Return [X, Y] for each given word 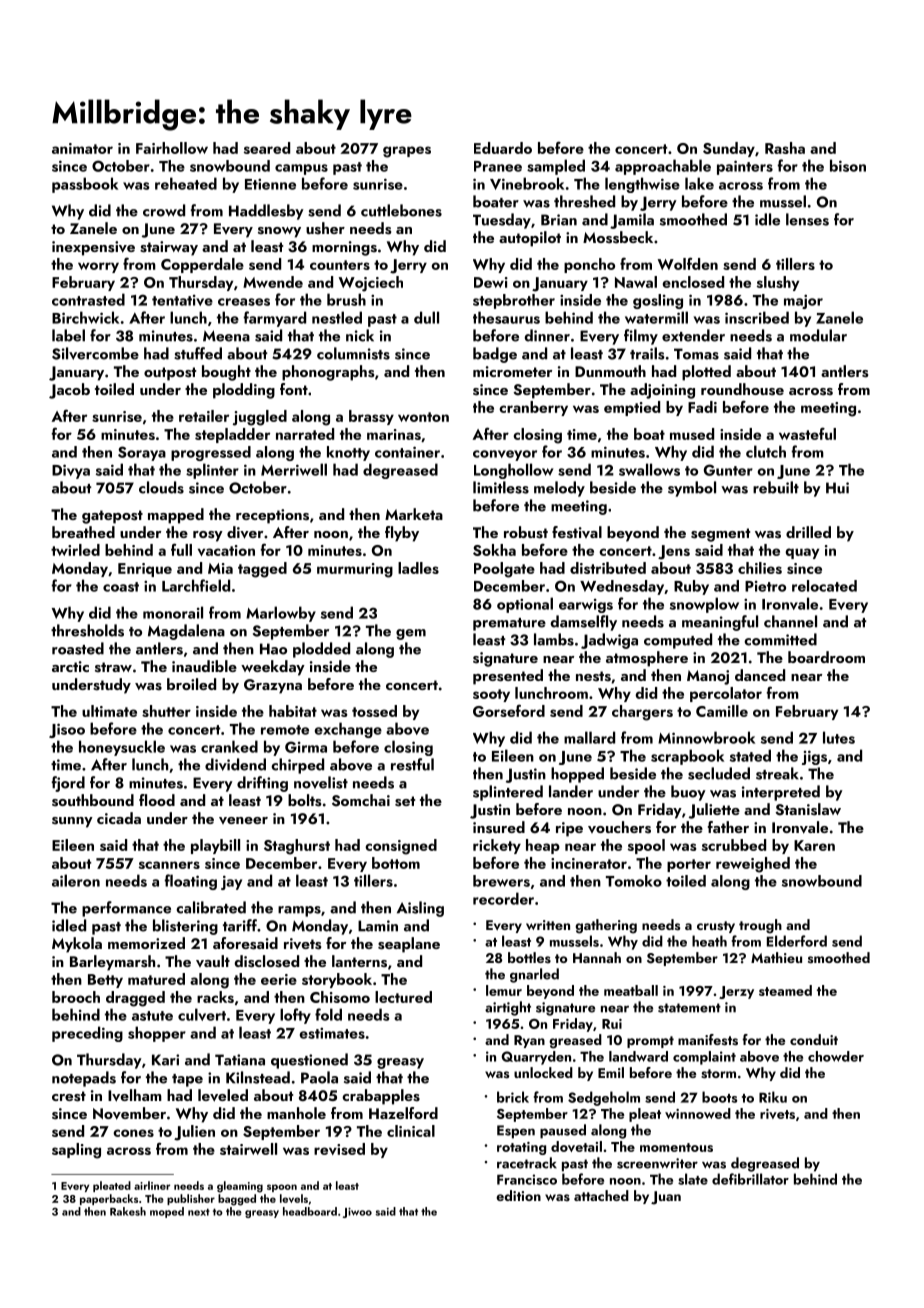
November [129, 1113]
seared [267, 148]
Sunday [729, 149]
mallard [589, 737]
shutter [166, 711]
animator [82, 148]
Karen [814, 845]
